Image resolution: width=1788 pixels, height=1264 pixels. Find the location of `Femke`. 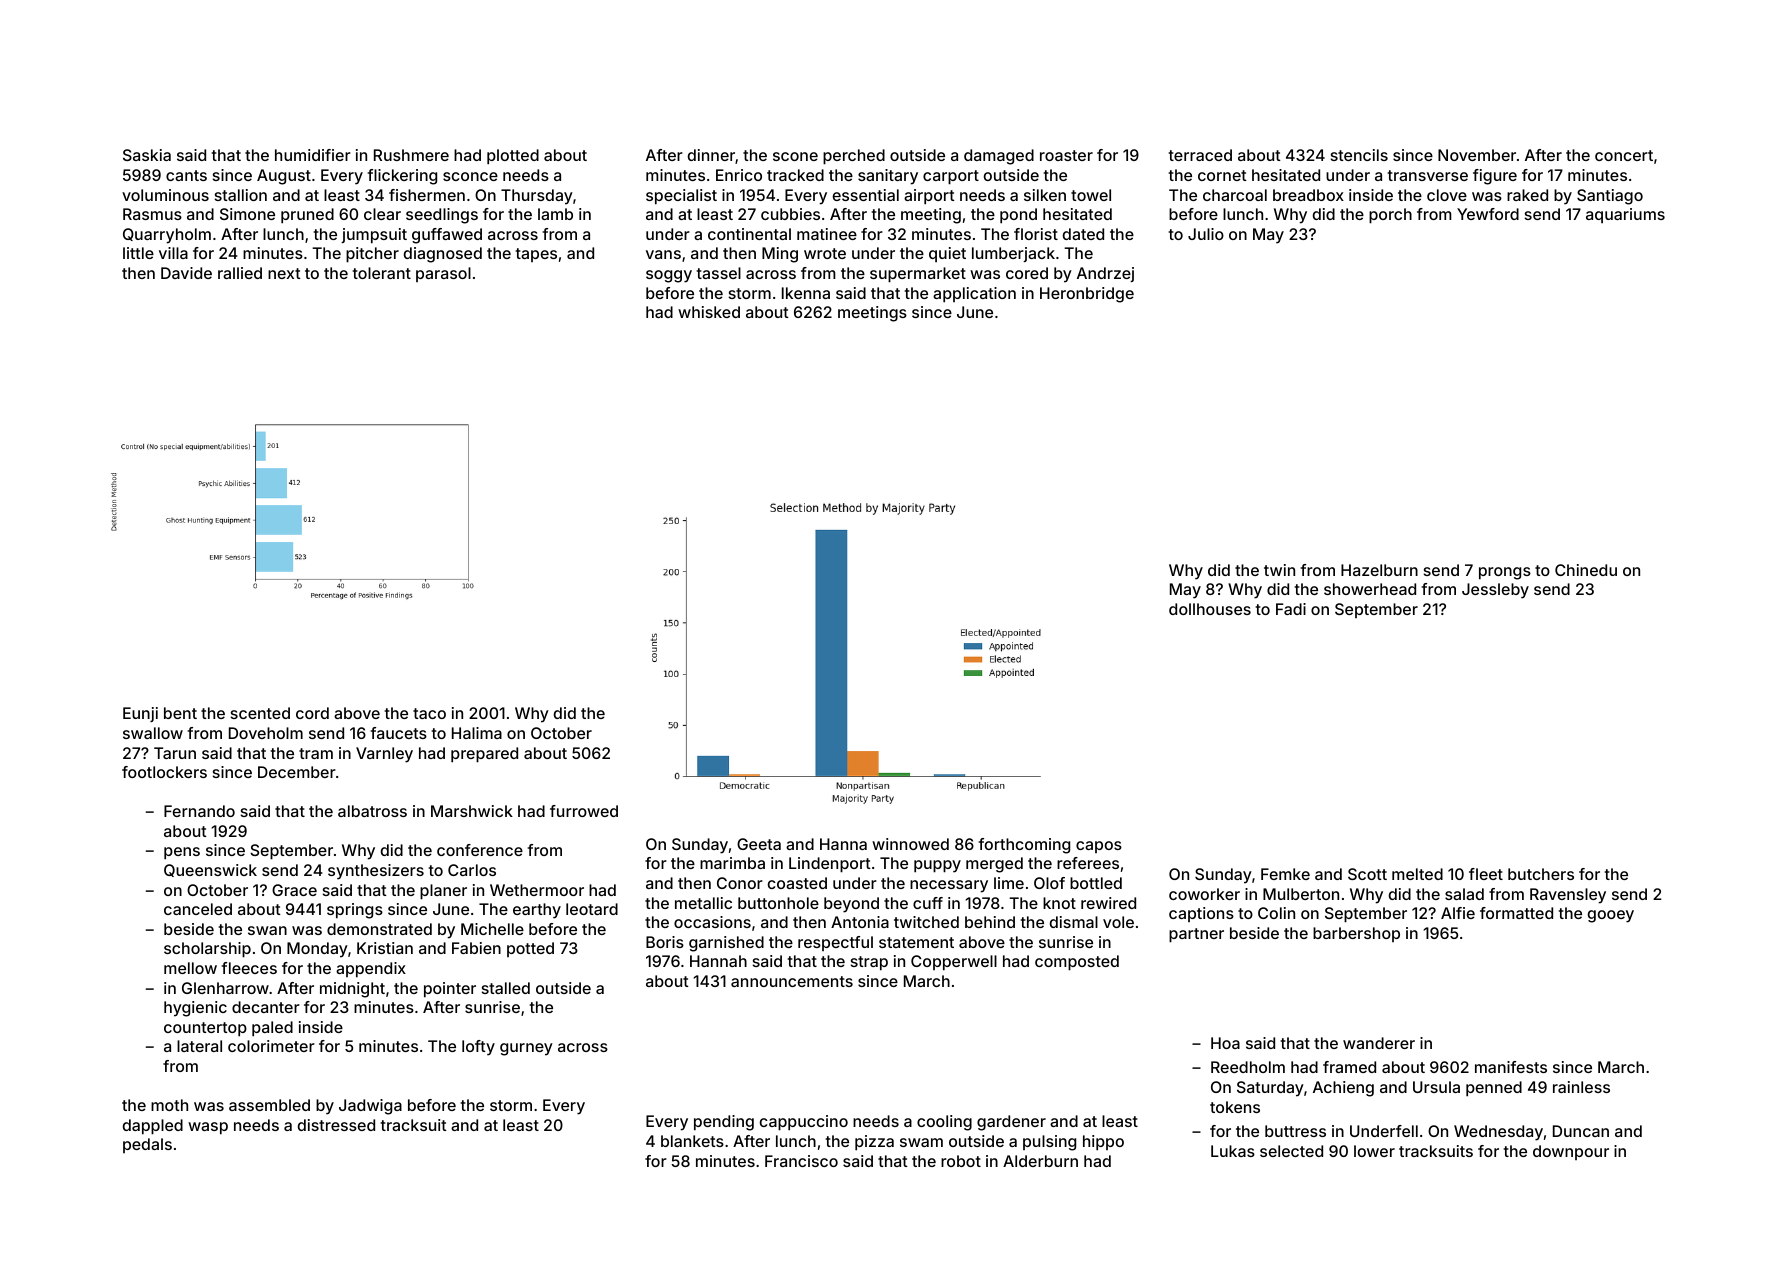

Femke is located at coordinates (1285, 874).
